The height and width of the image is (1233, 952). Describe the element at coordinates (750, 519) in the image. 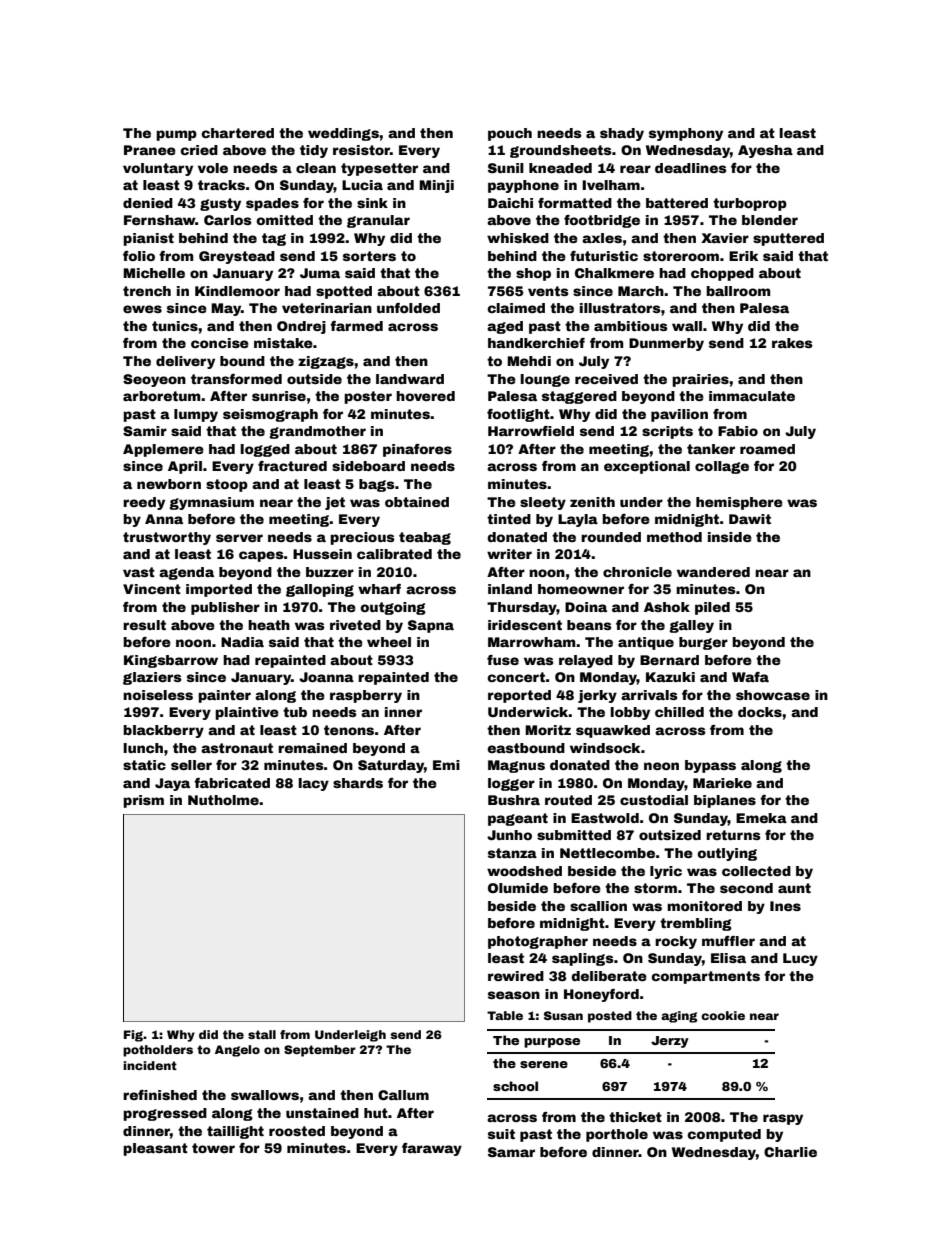

I see `Dawit` at that location.
